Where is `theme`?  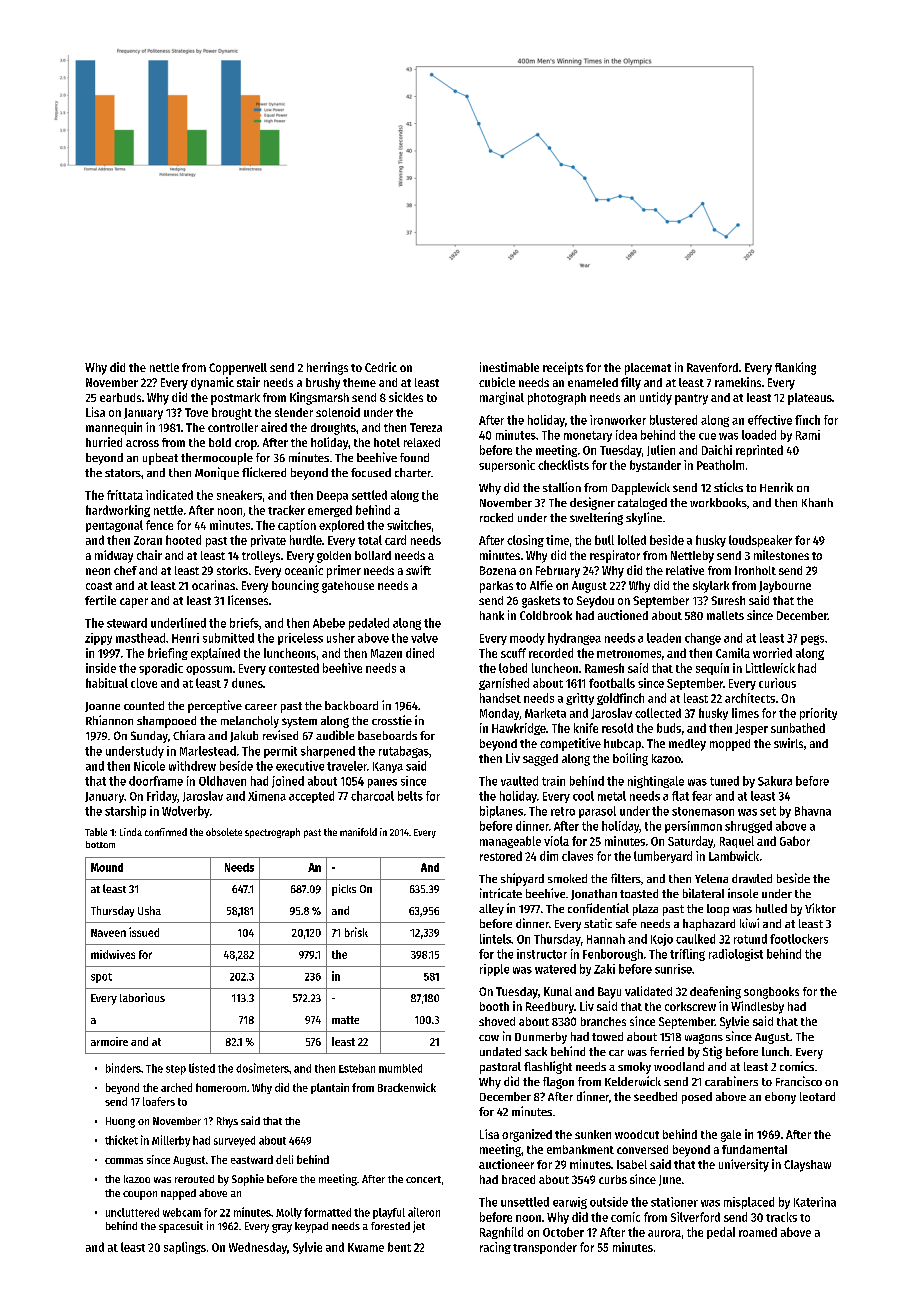
theme is located at coordinates (359, 382).
